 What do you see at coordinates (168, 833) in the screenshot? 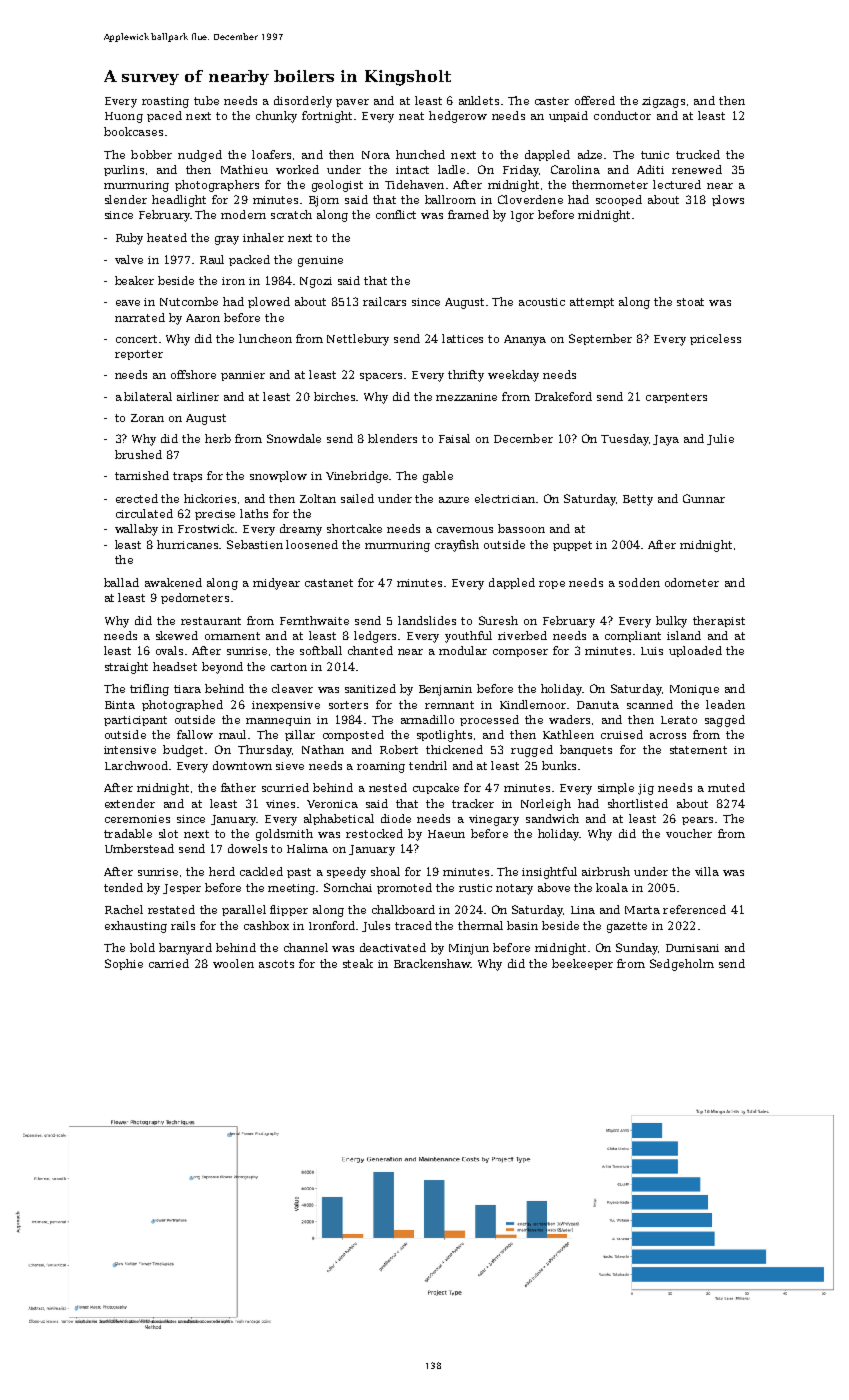
I see `slot` at bounding box center [168, 833].
